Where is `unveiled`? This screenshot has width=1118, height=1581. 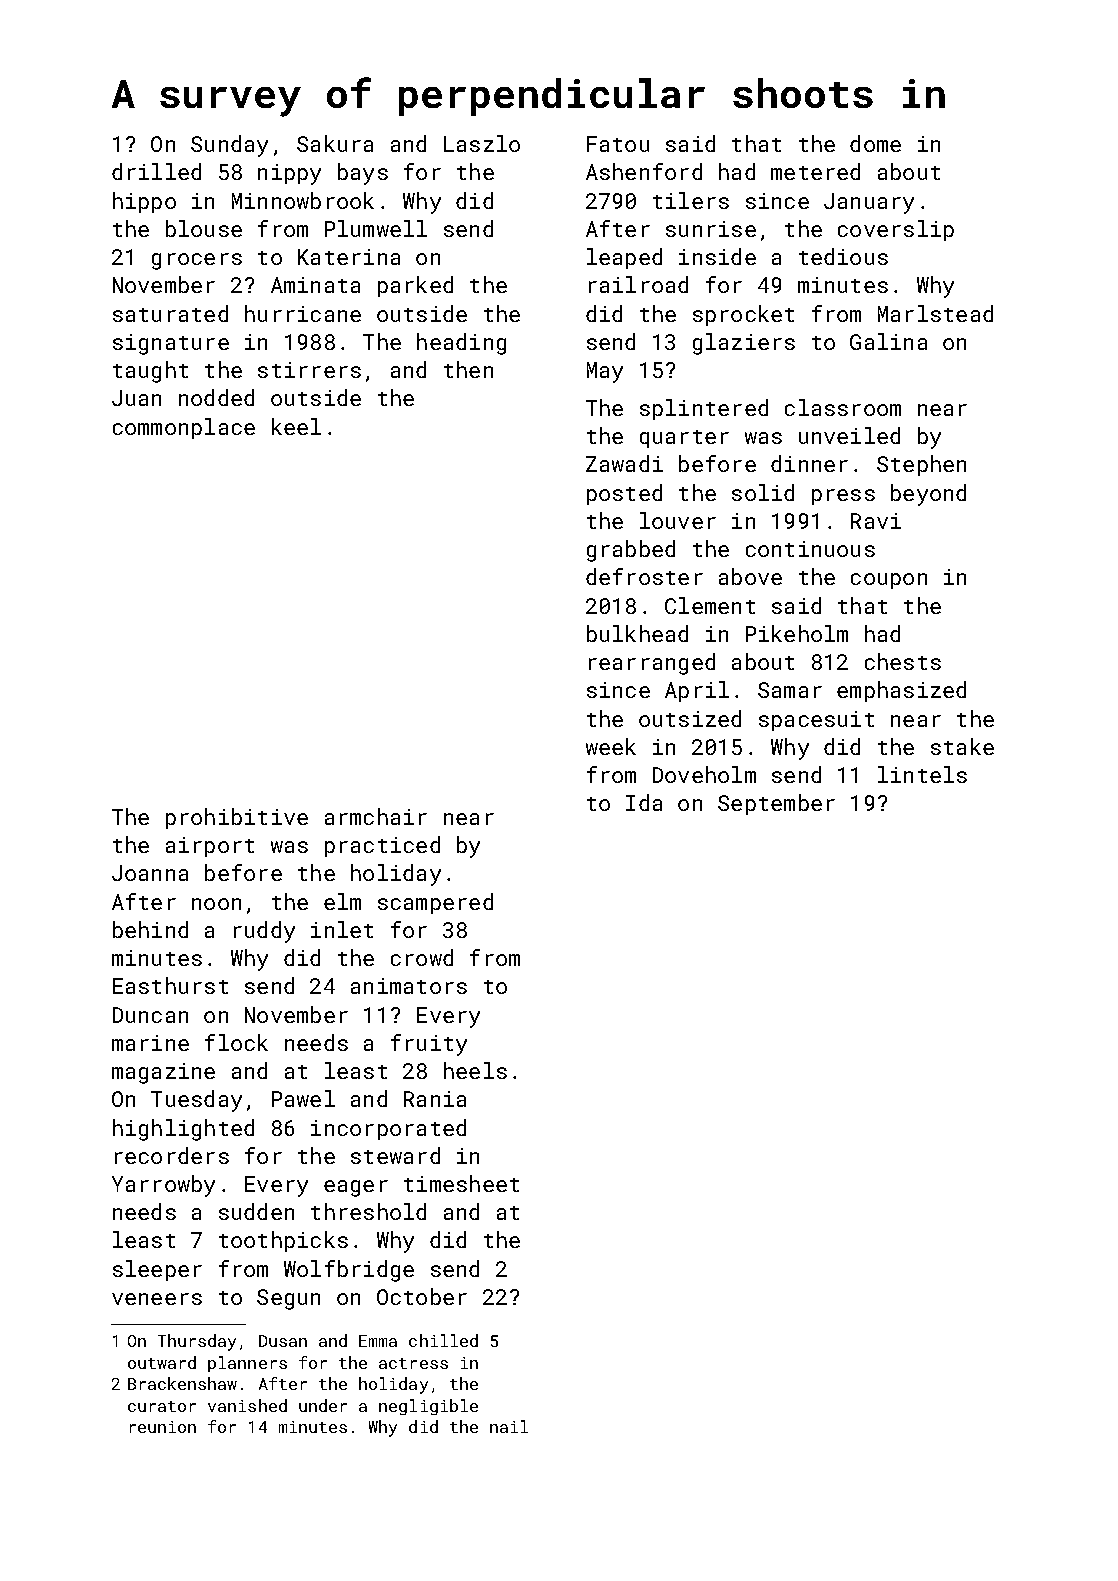
unveiled is located at coordinates (849, 435).
